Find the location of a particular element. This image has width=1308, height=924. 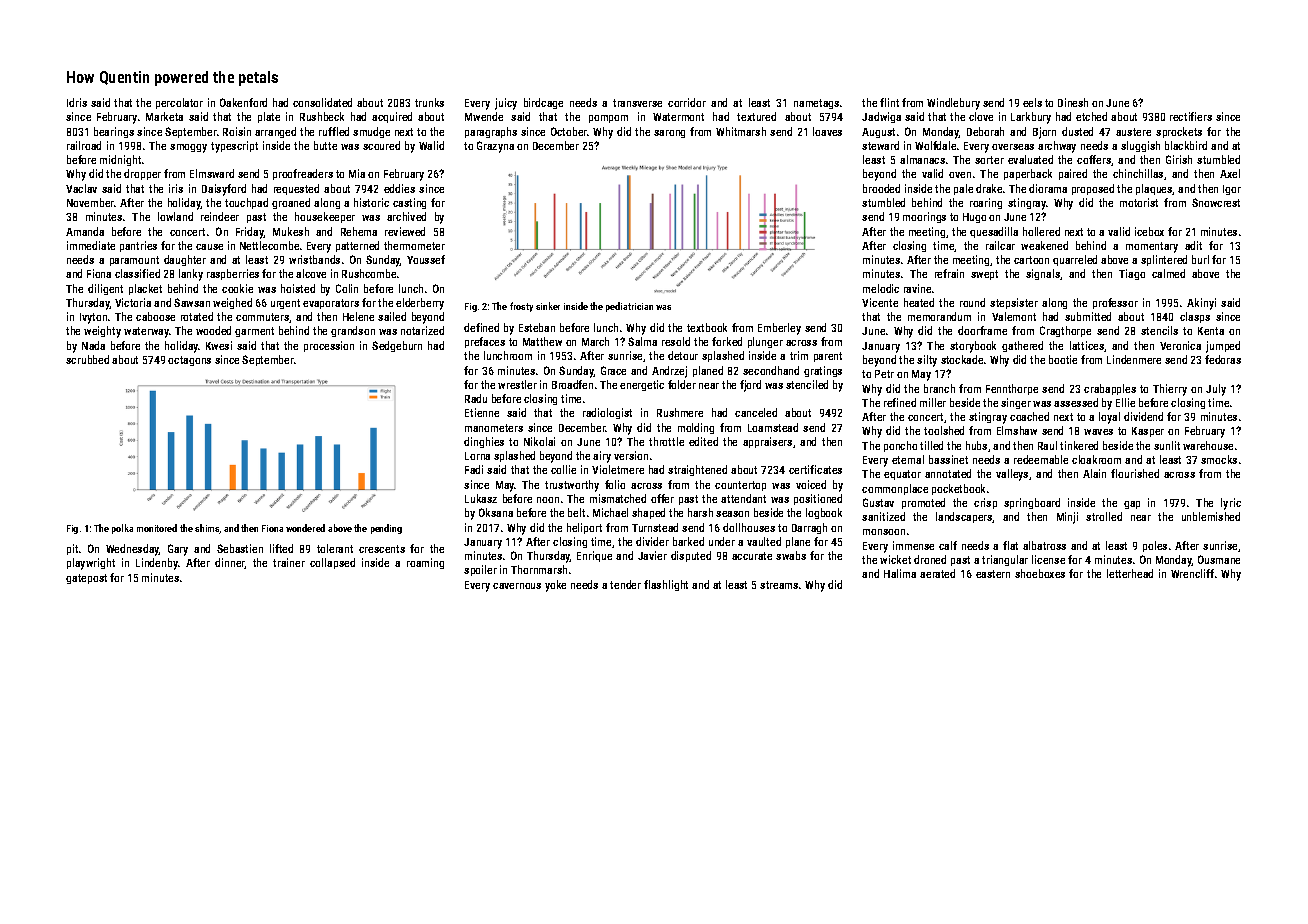

Elmshaw is located at coordinates (1017, 430).
